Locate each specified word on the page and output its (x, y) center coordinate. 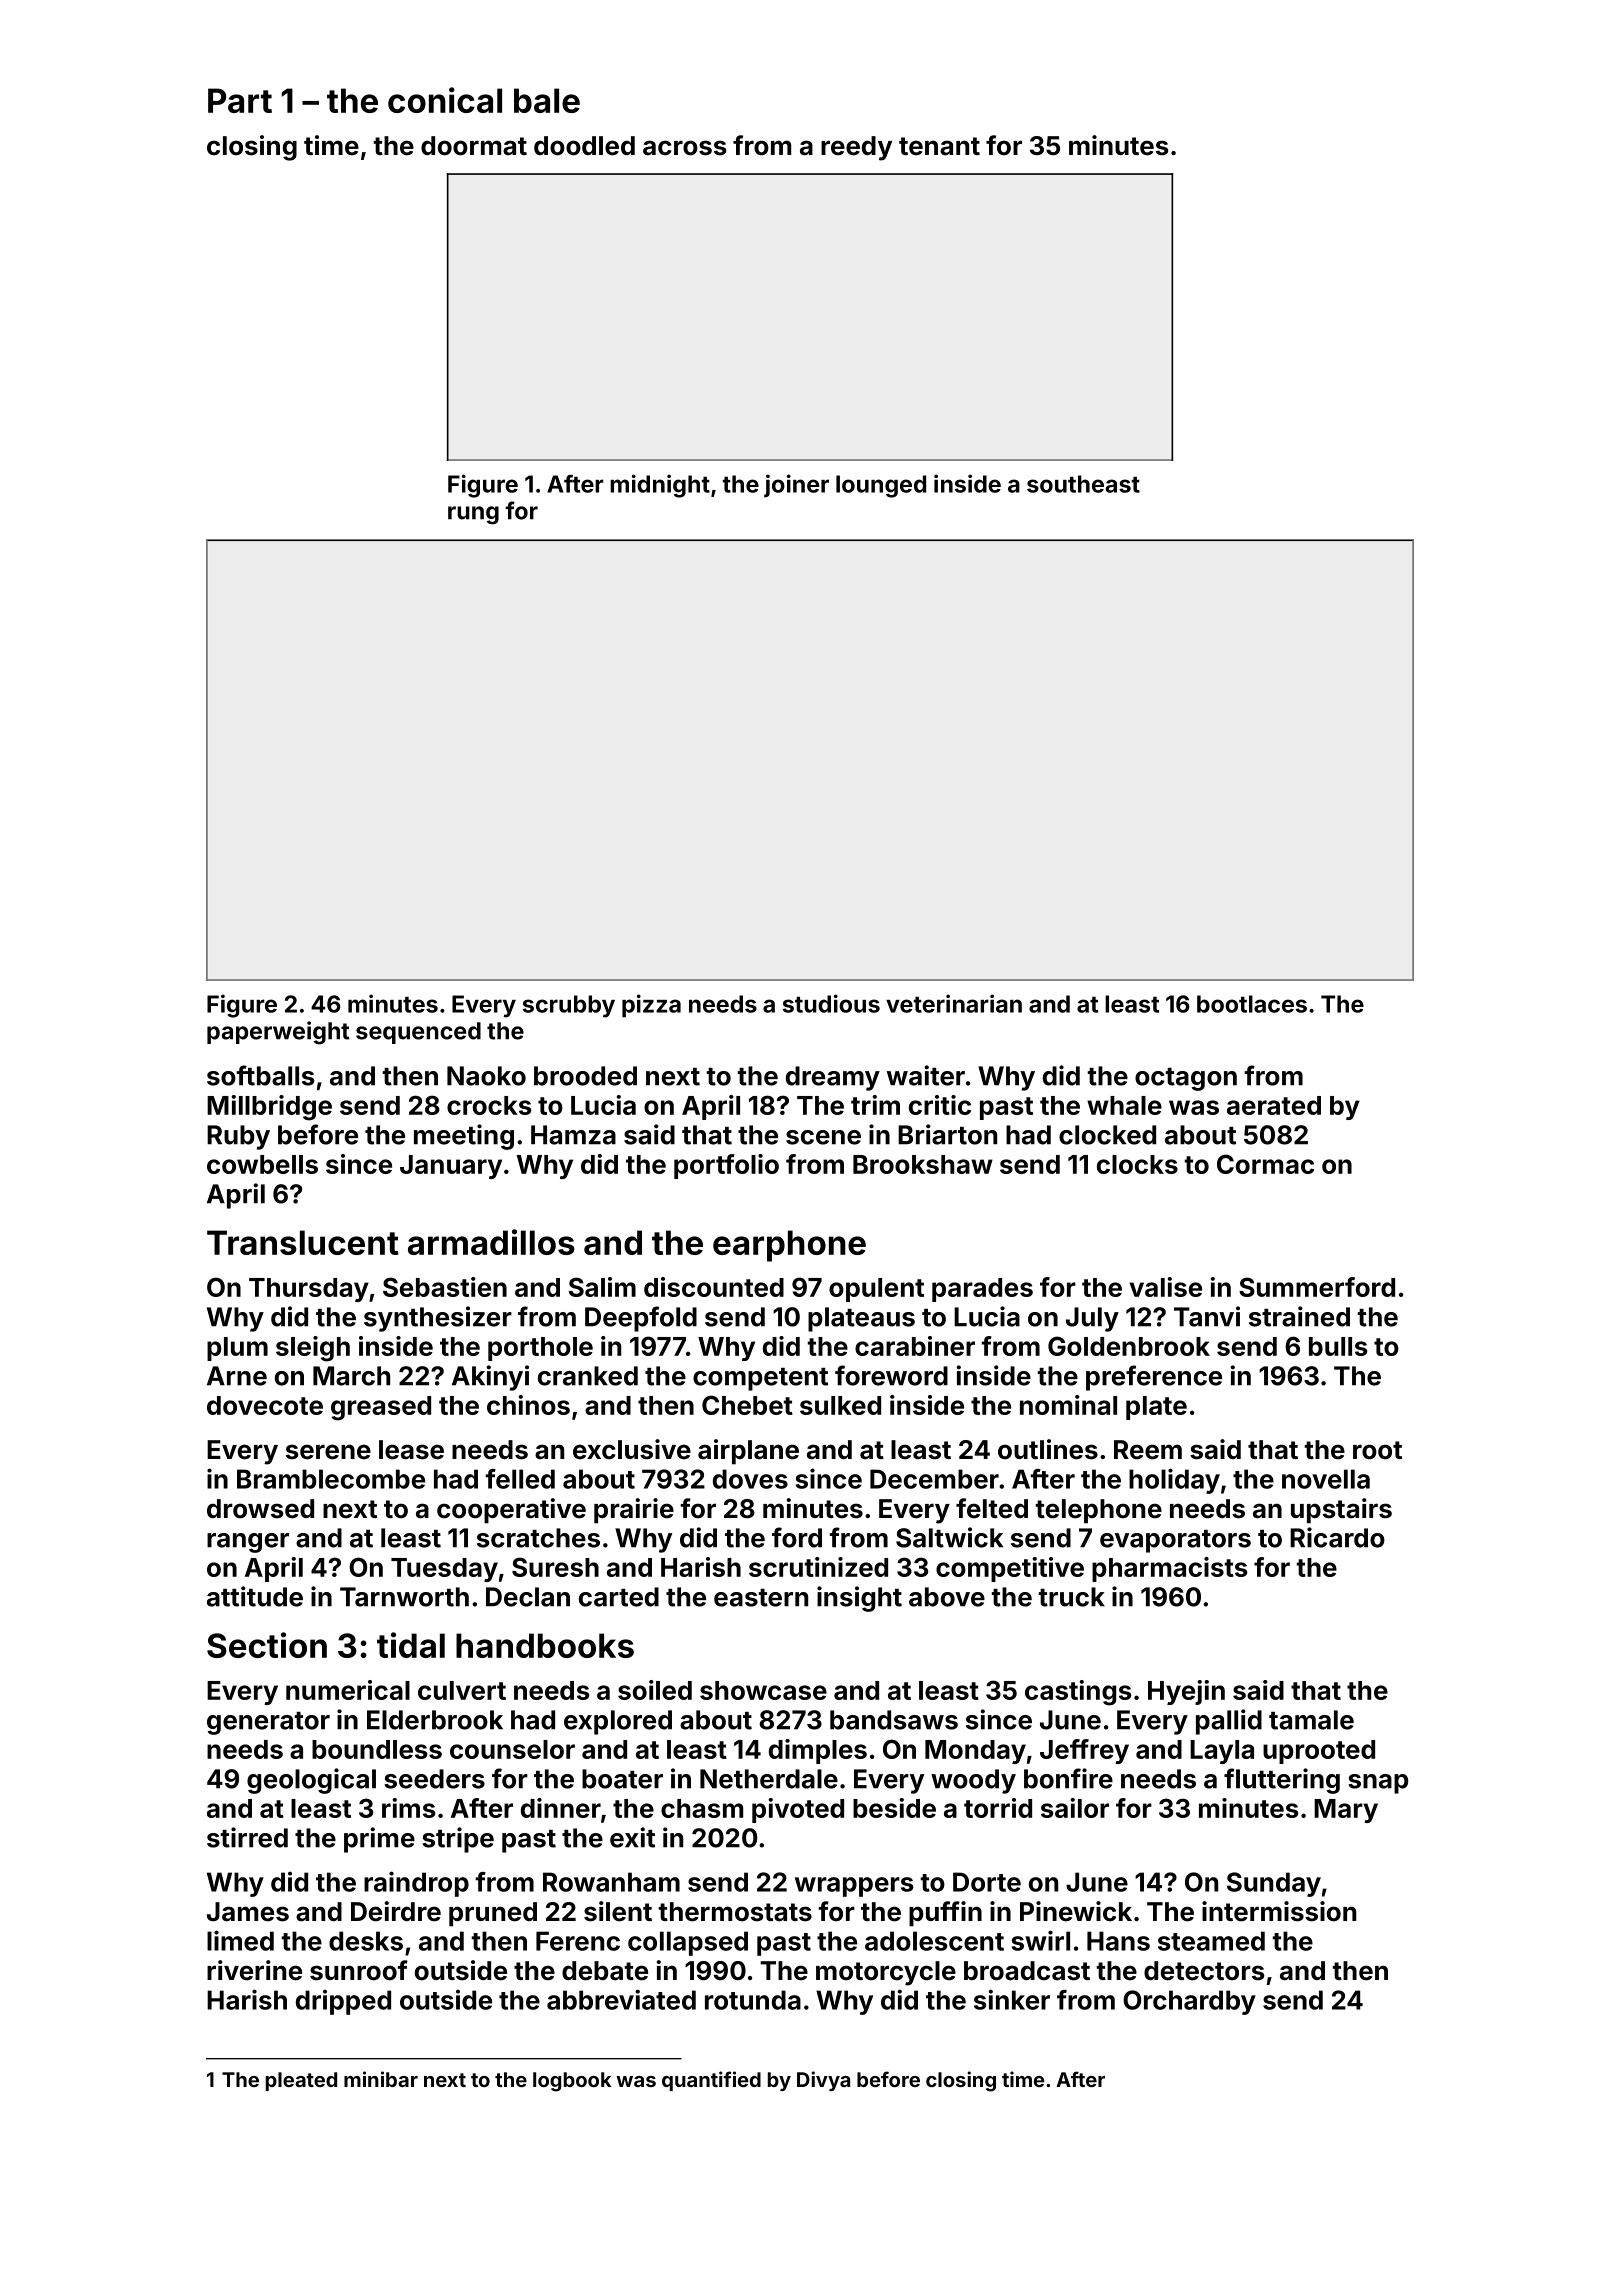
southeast (1083, 484)
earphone (789, 1246)
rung (473, 515)
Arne (237, 1376)
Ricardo (1337, 1537)
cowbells (262, 1164)
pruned (493, 1914)
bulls (1338, 1346)
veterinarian (954, 1003)
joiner (796, 485)
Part (240, 100)
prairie (634, 1511)
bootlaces (1252, 1004)
